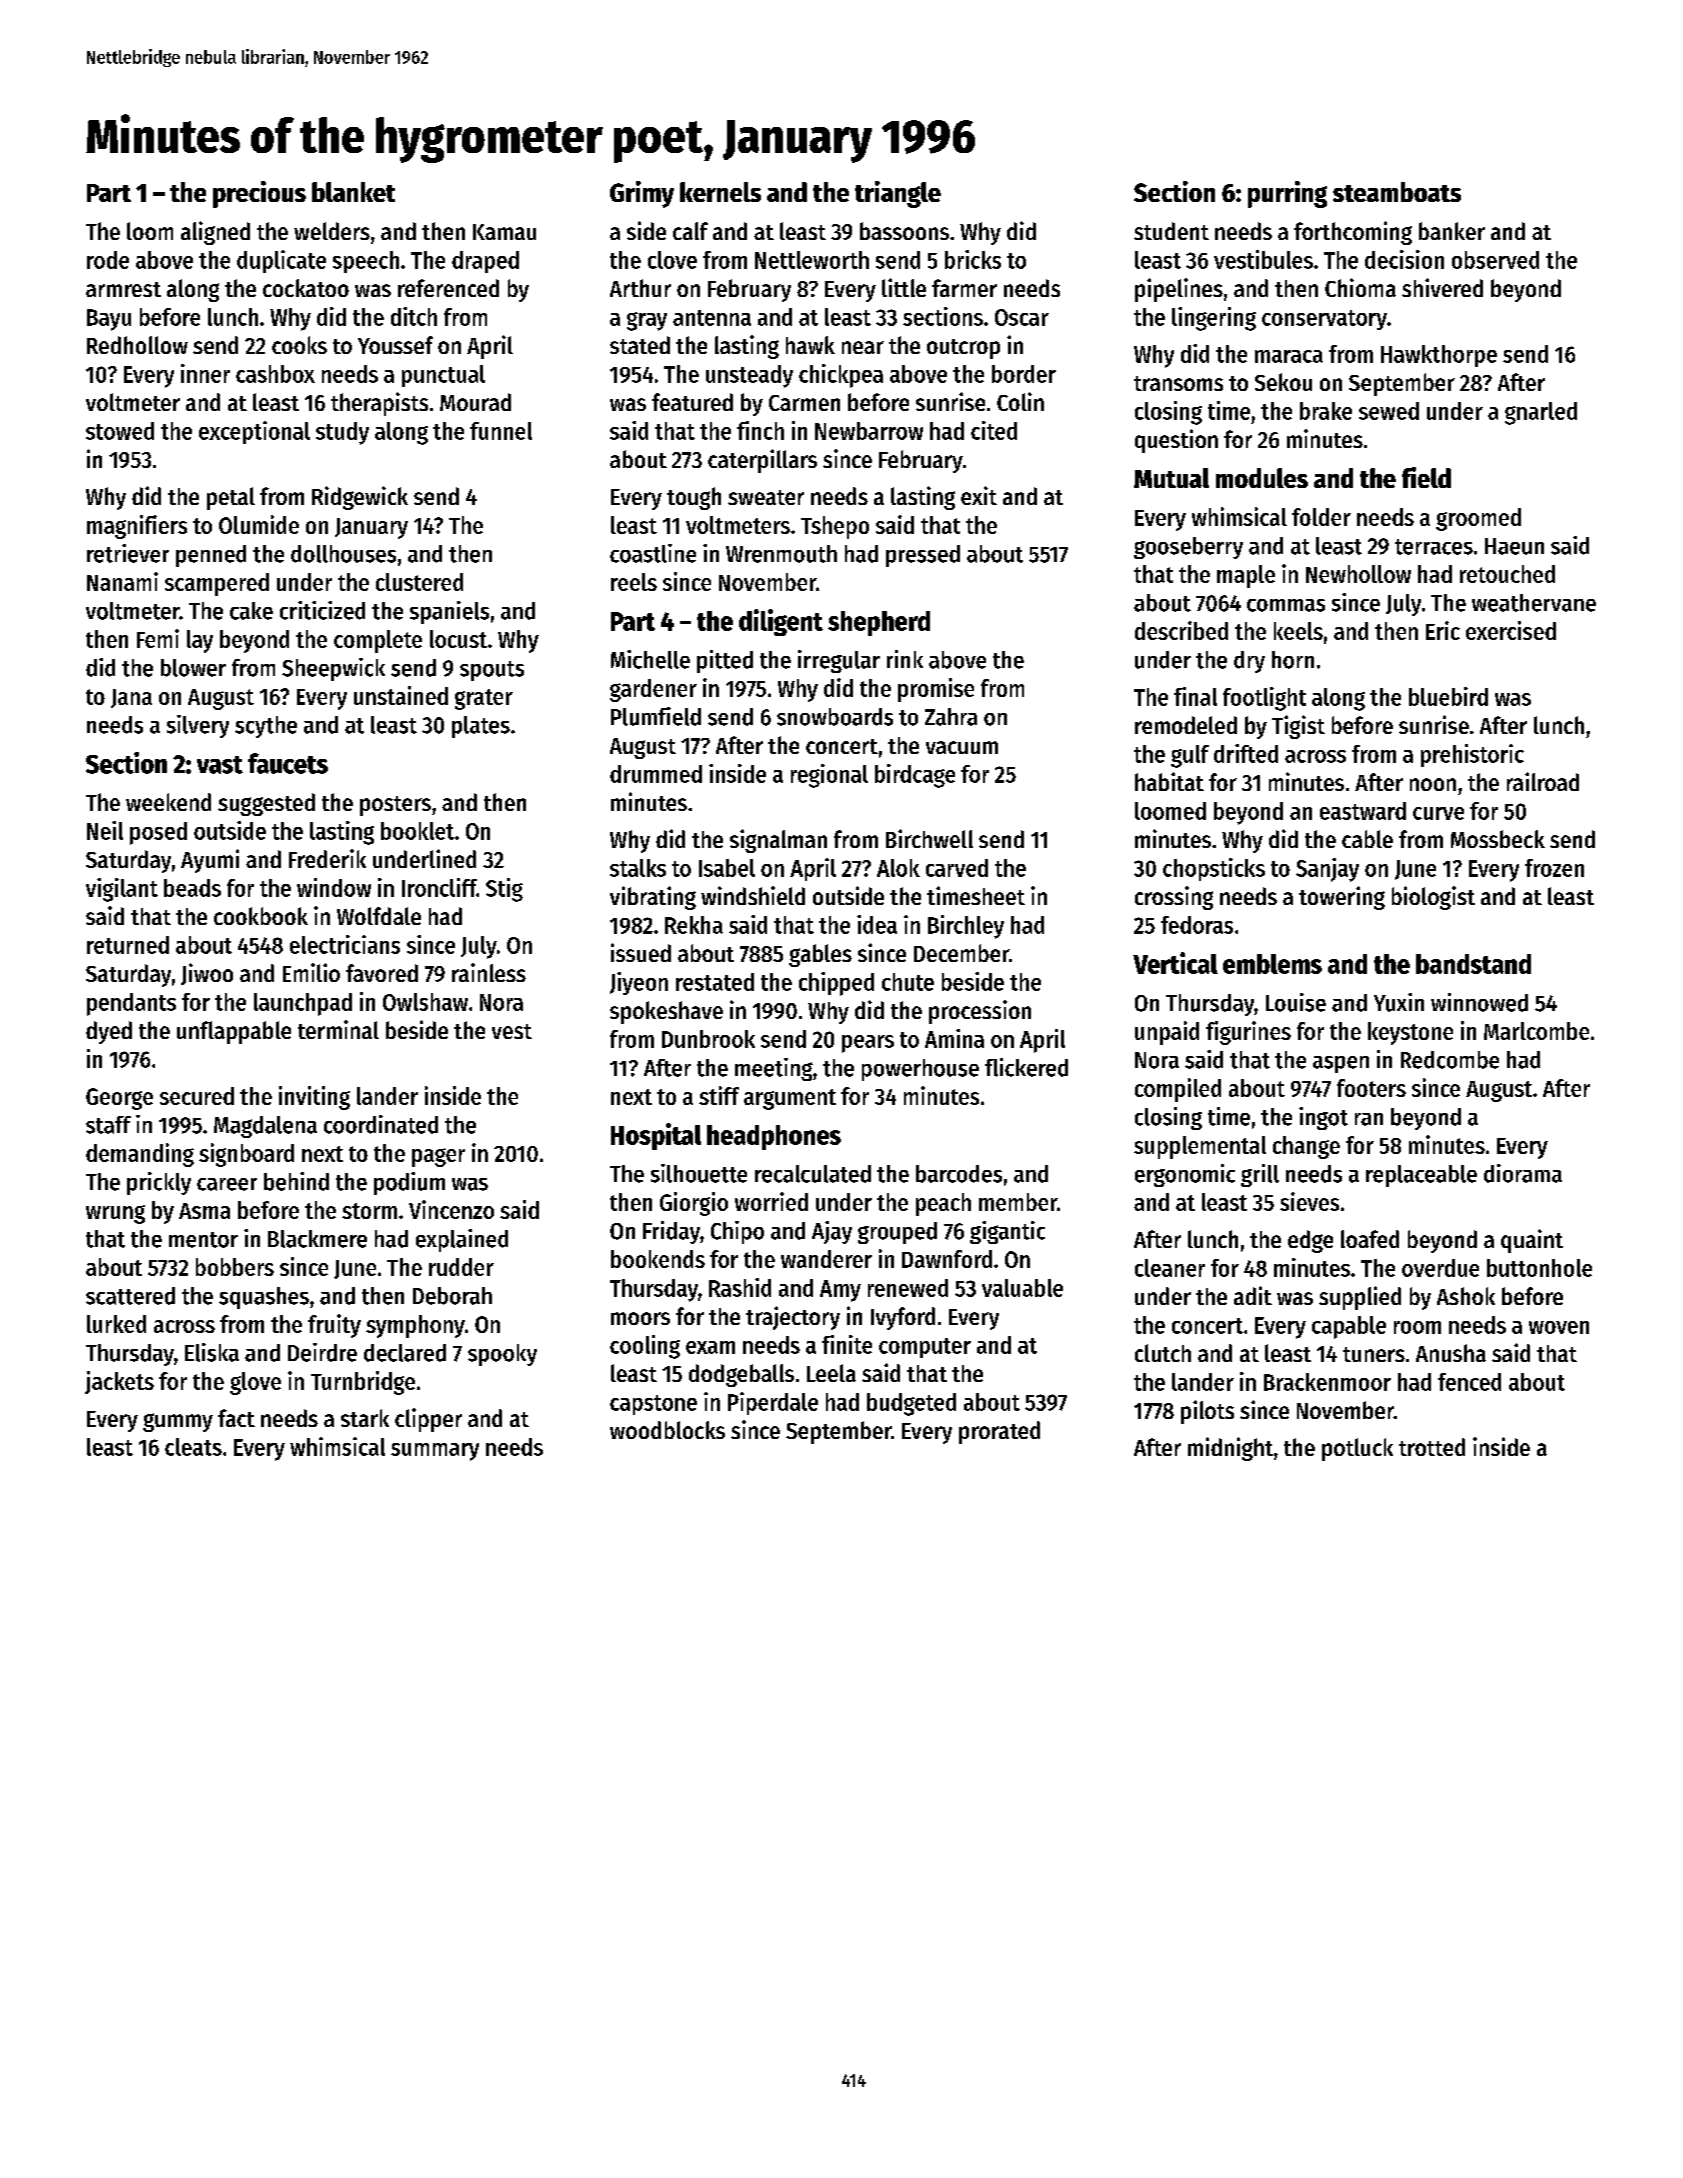 This document has width=1683, height=2178. I want to click on prorated, so click(999, 1432).
